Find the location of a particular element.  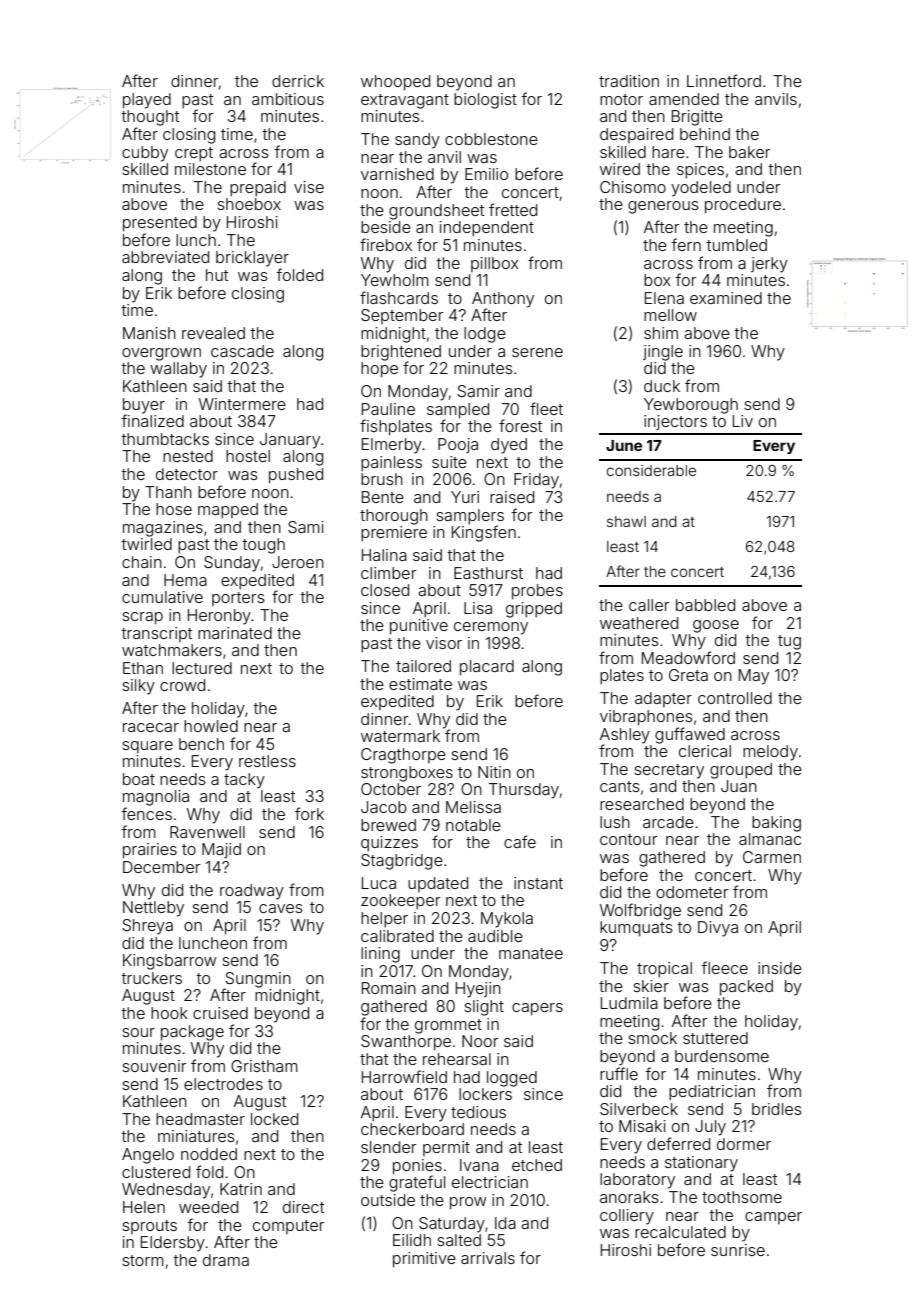

inside is located at coordinates (780, 968).
